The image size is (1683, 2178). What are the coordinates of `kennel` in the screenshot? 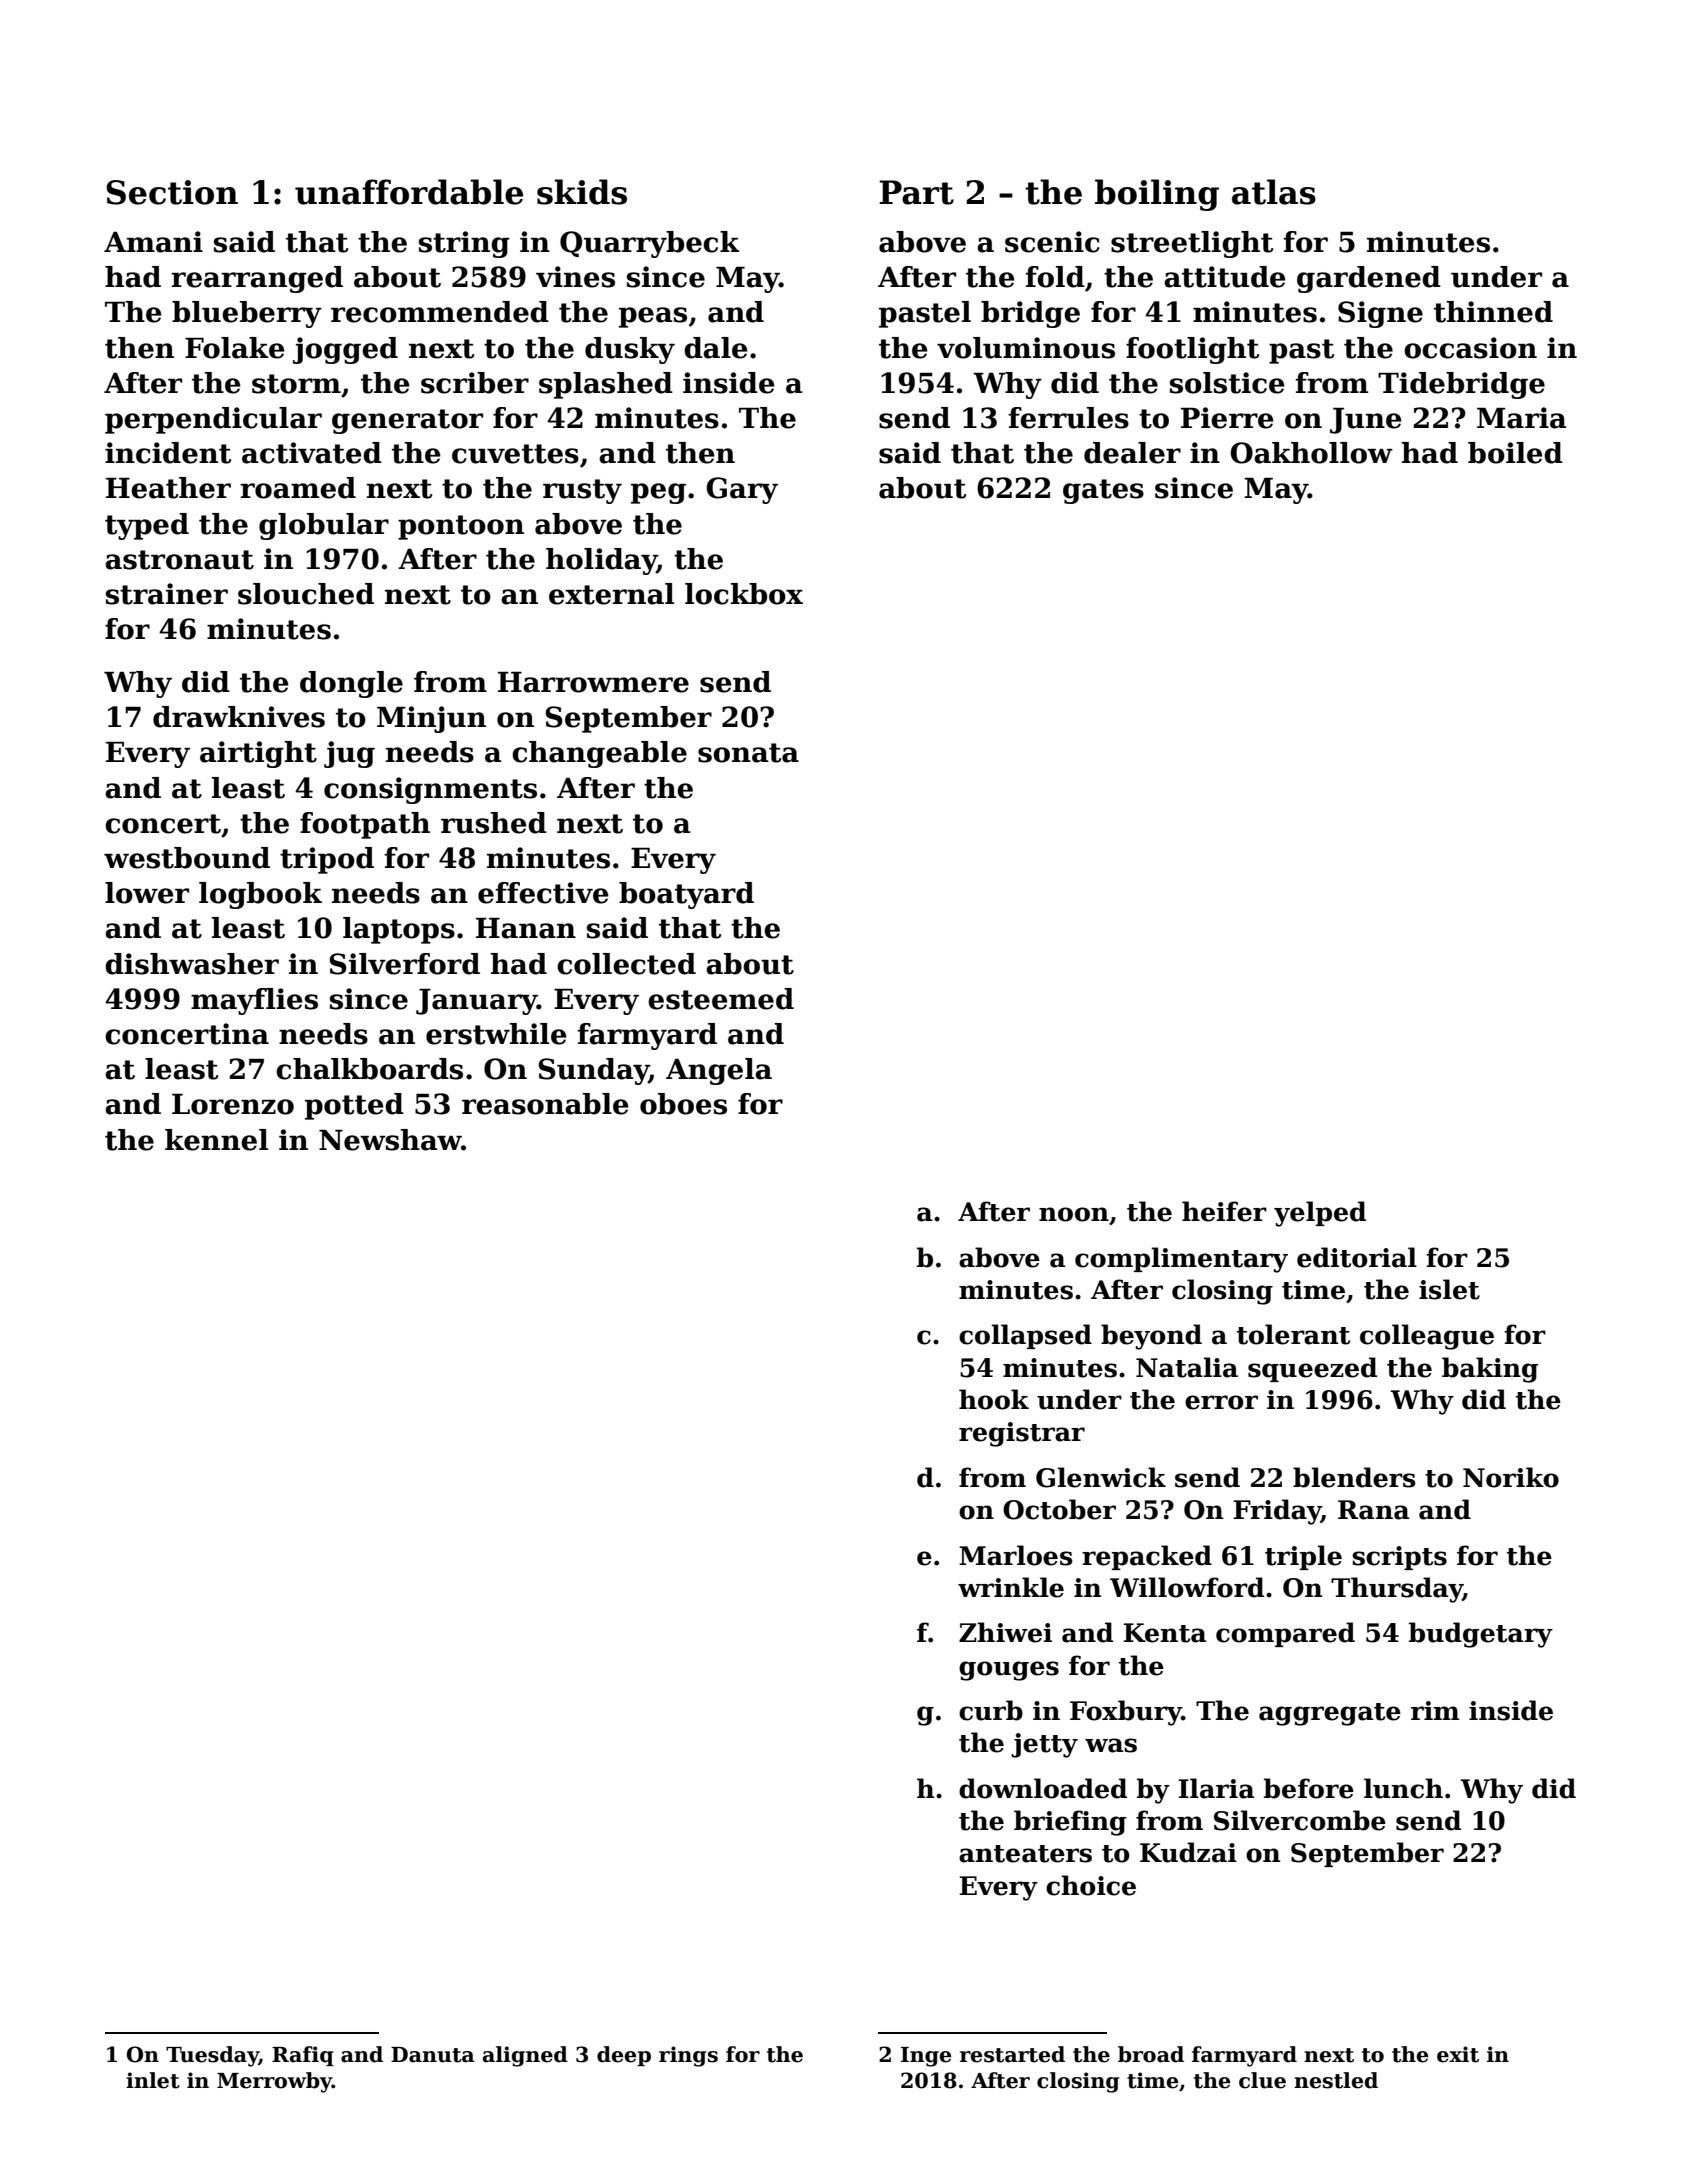 It's located at (216, 1140).
